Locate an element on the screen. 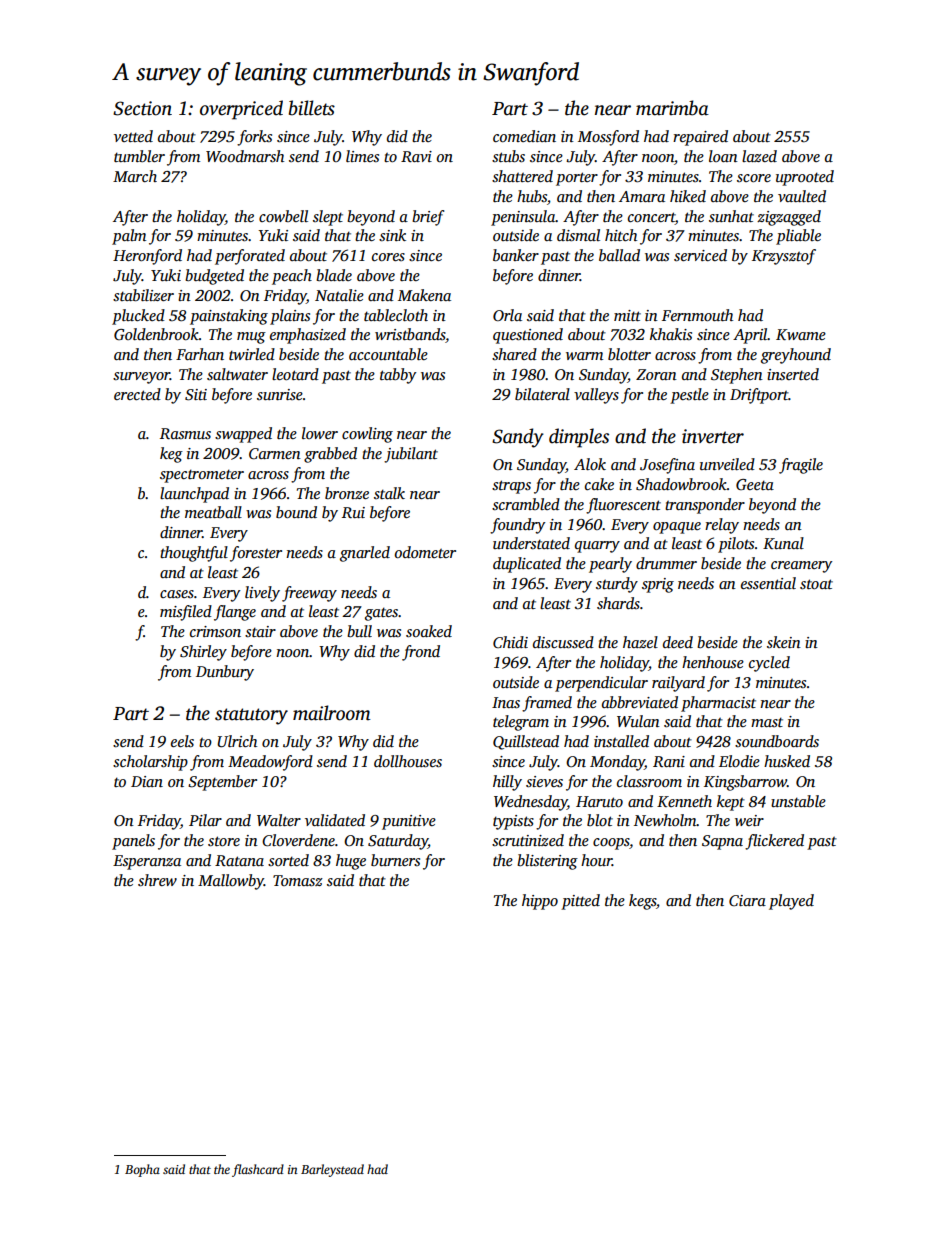 The width and height of the screenshot is (952, 1233). wristbands is located at coordinates (410, 334).
